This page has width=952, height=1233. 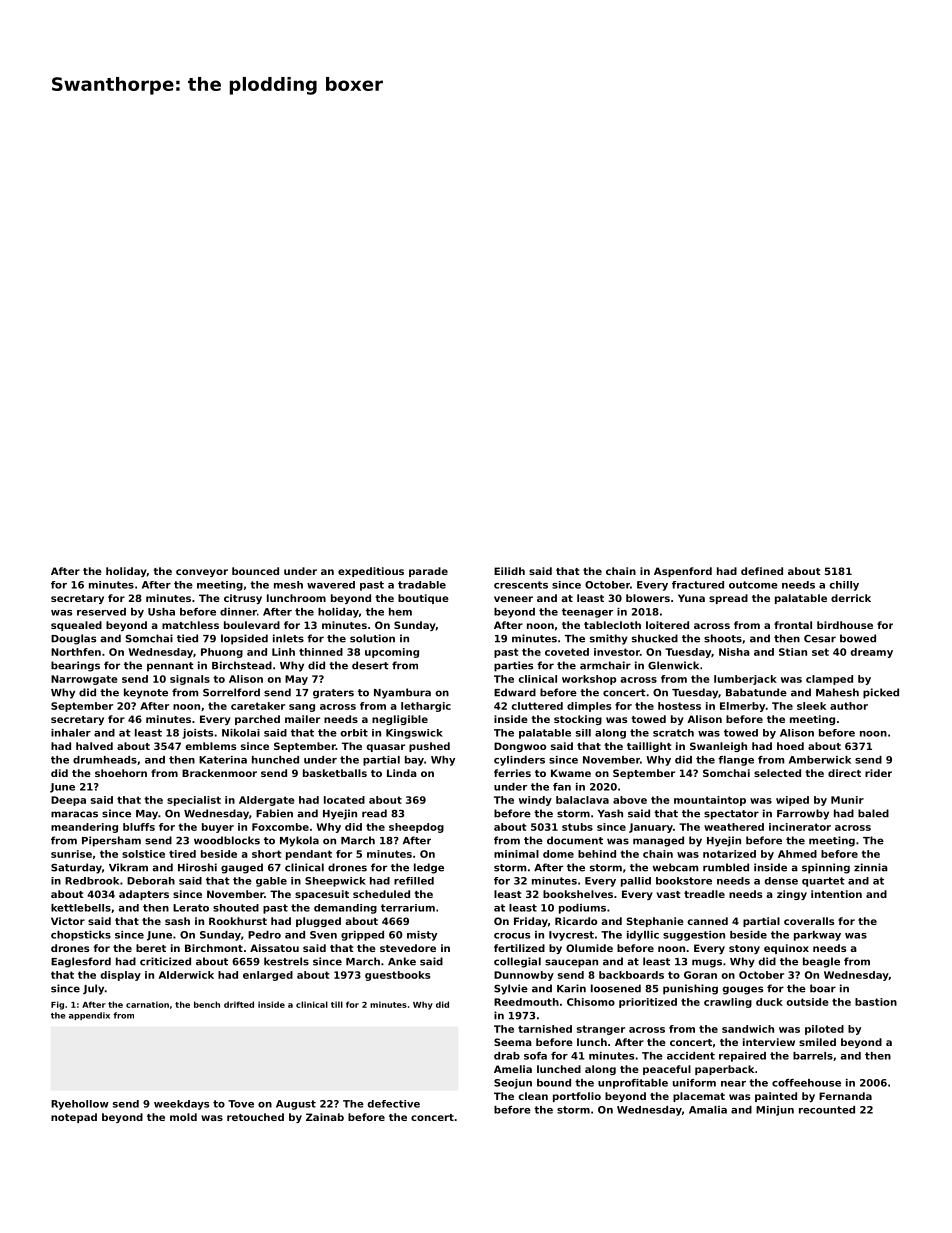 I want to click on Seojun, so click(x=513, y=1084).
